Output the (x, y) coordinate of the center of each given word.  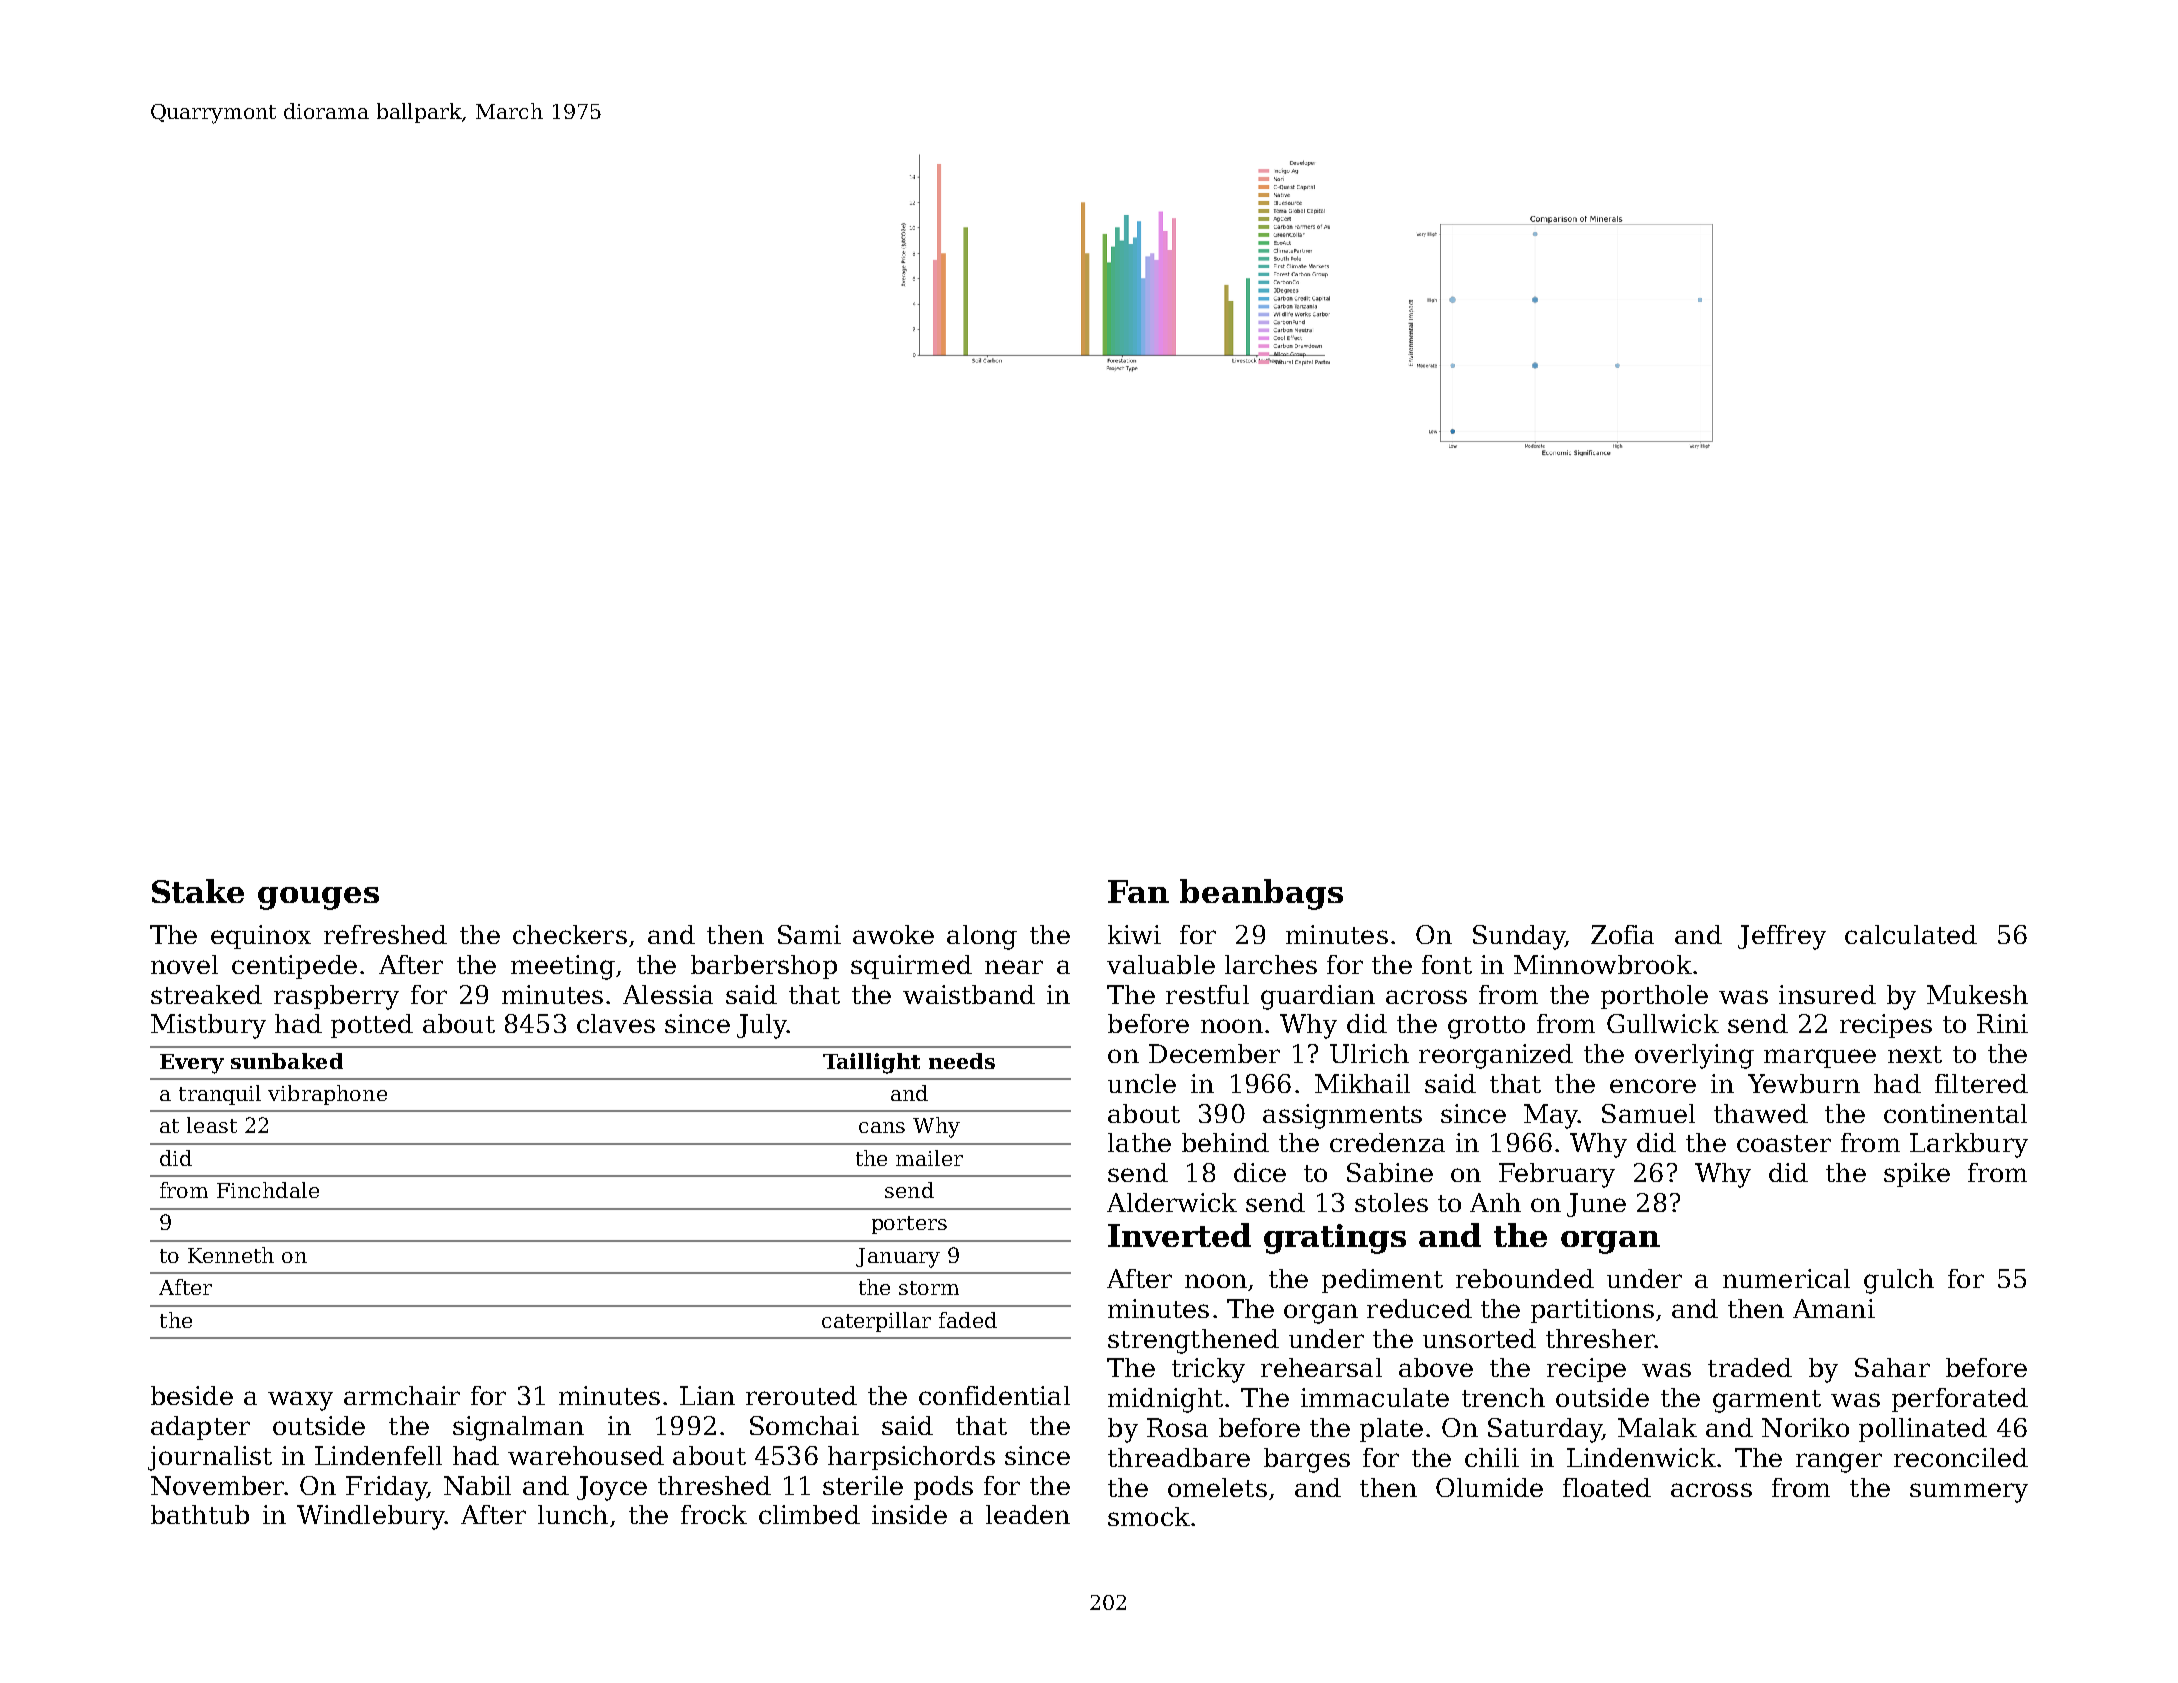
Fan (1138, 891)
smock (1149, 1516)
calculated (1911, 934)
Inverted (1179, 1235)
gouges (318, 898)
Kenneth (231, 1255)
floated (1607, 1487)
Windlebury (371, 1517)
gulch (1899, 1281)
